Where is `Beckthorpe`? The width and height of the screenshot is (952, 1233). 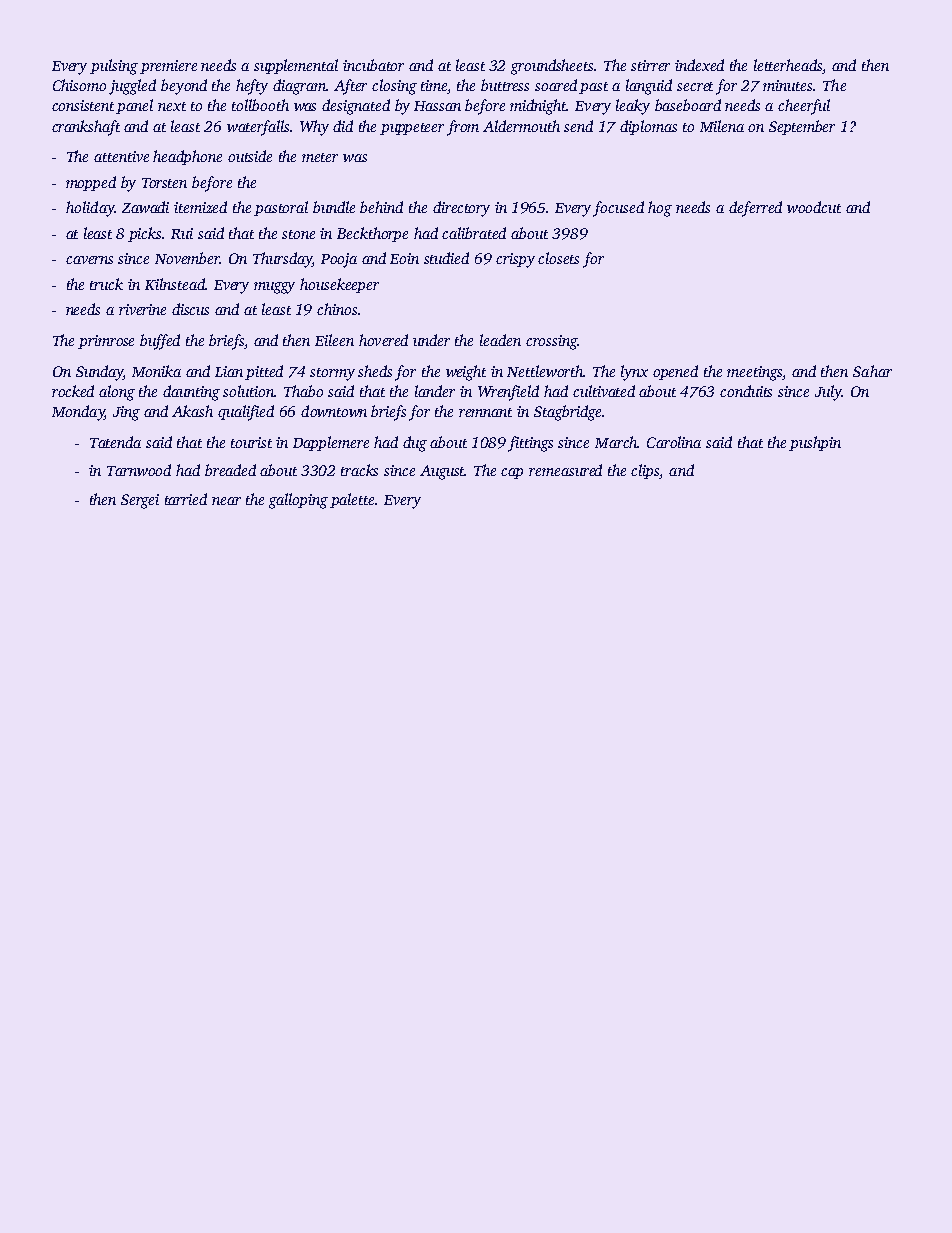 Beckthorpe is located at coordinates (372, 234).
